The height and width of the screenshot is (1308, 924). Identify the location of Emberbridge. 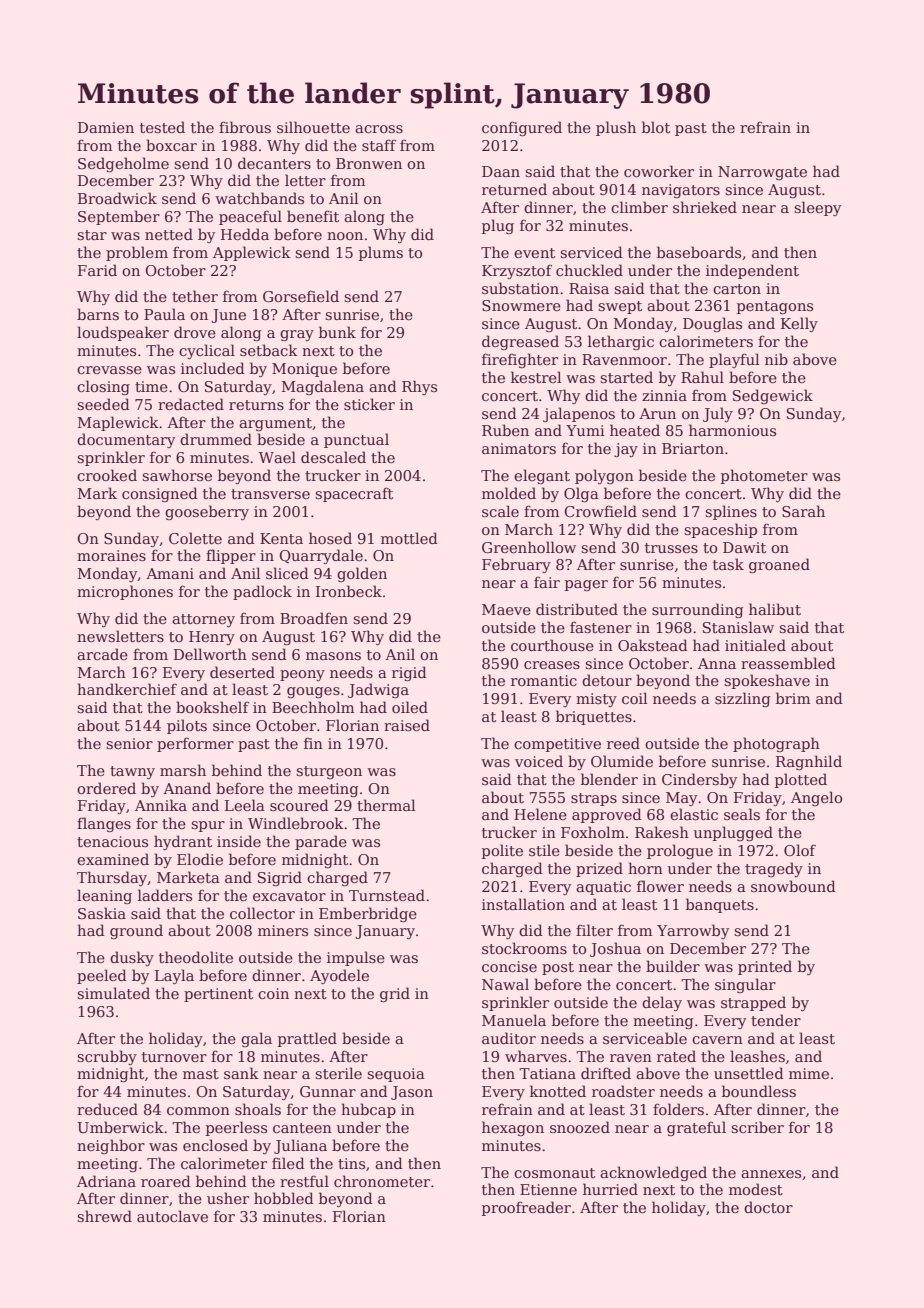
(368, 914).
